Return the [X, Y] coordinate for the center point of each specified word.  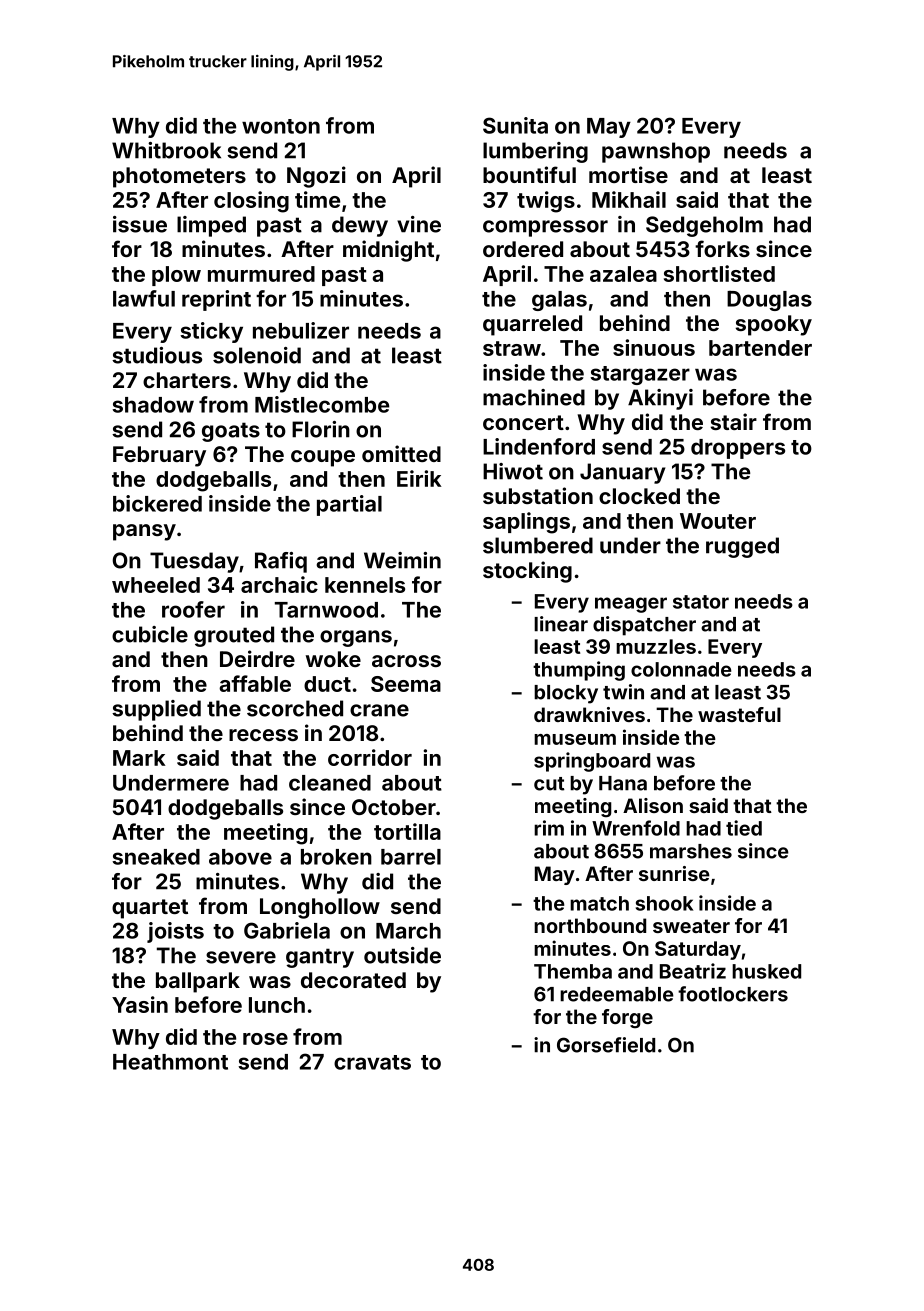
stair [734, 421]
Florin [321, 429]
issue [140, 224]
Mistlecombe [322, 404]
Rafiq [281, 562]
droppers [738, 449]
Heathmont [170, 1062]
